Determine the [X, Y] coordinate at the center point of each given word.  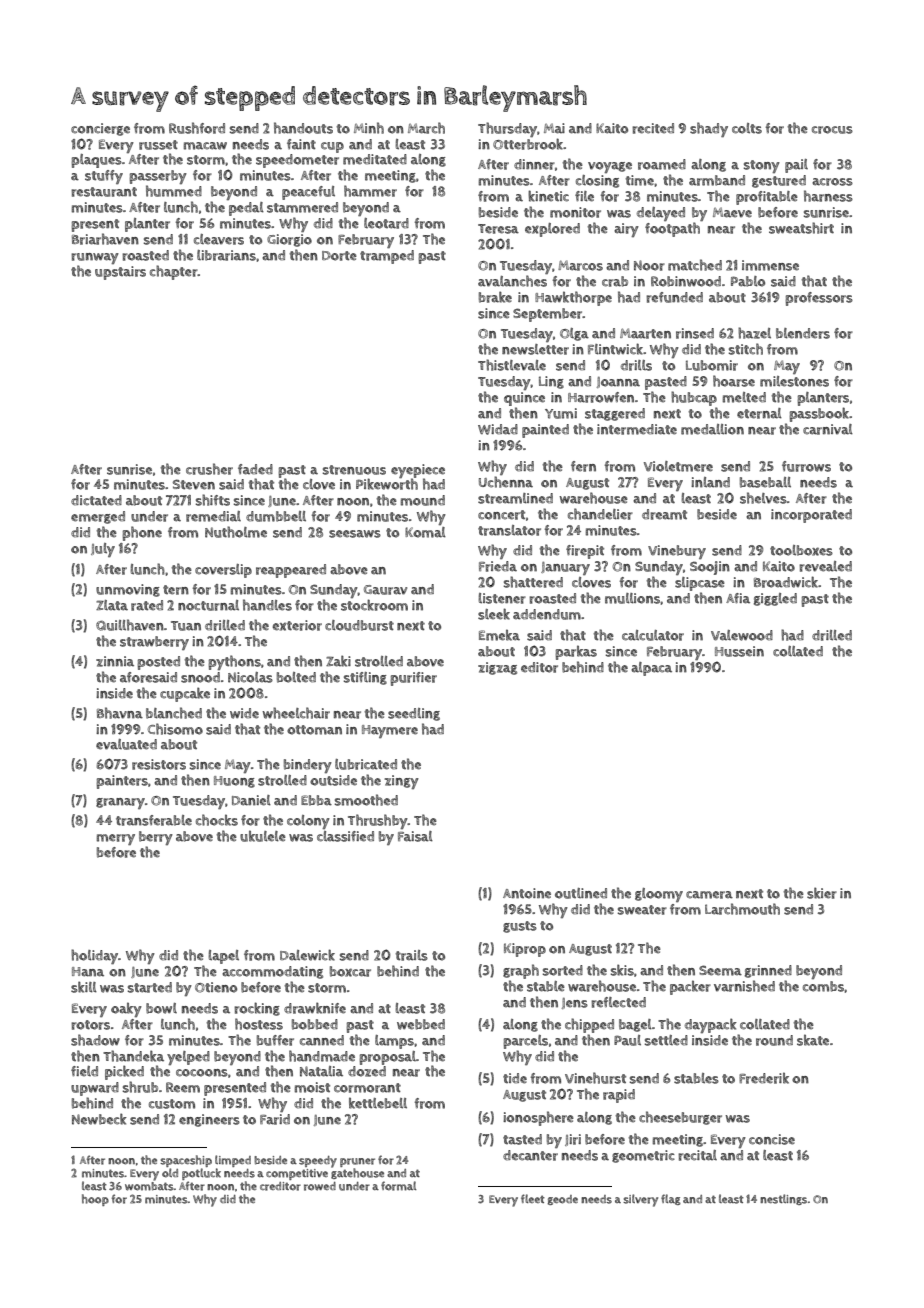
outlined [581, 893]
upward [95, 1089]
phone [142, 533]
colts [747, 128]
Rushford [197, 128]
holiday [94, 956]
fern [583, 466]
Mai [554, 128]
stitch [746, 349]
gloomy [659, 895]
